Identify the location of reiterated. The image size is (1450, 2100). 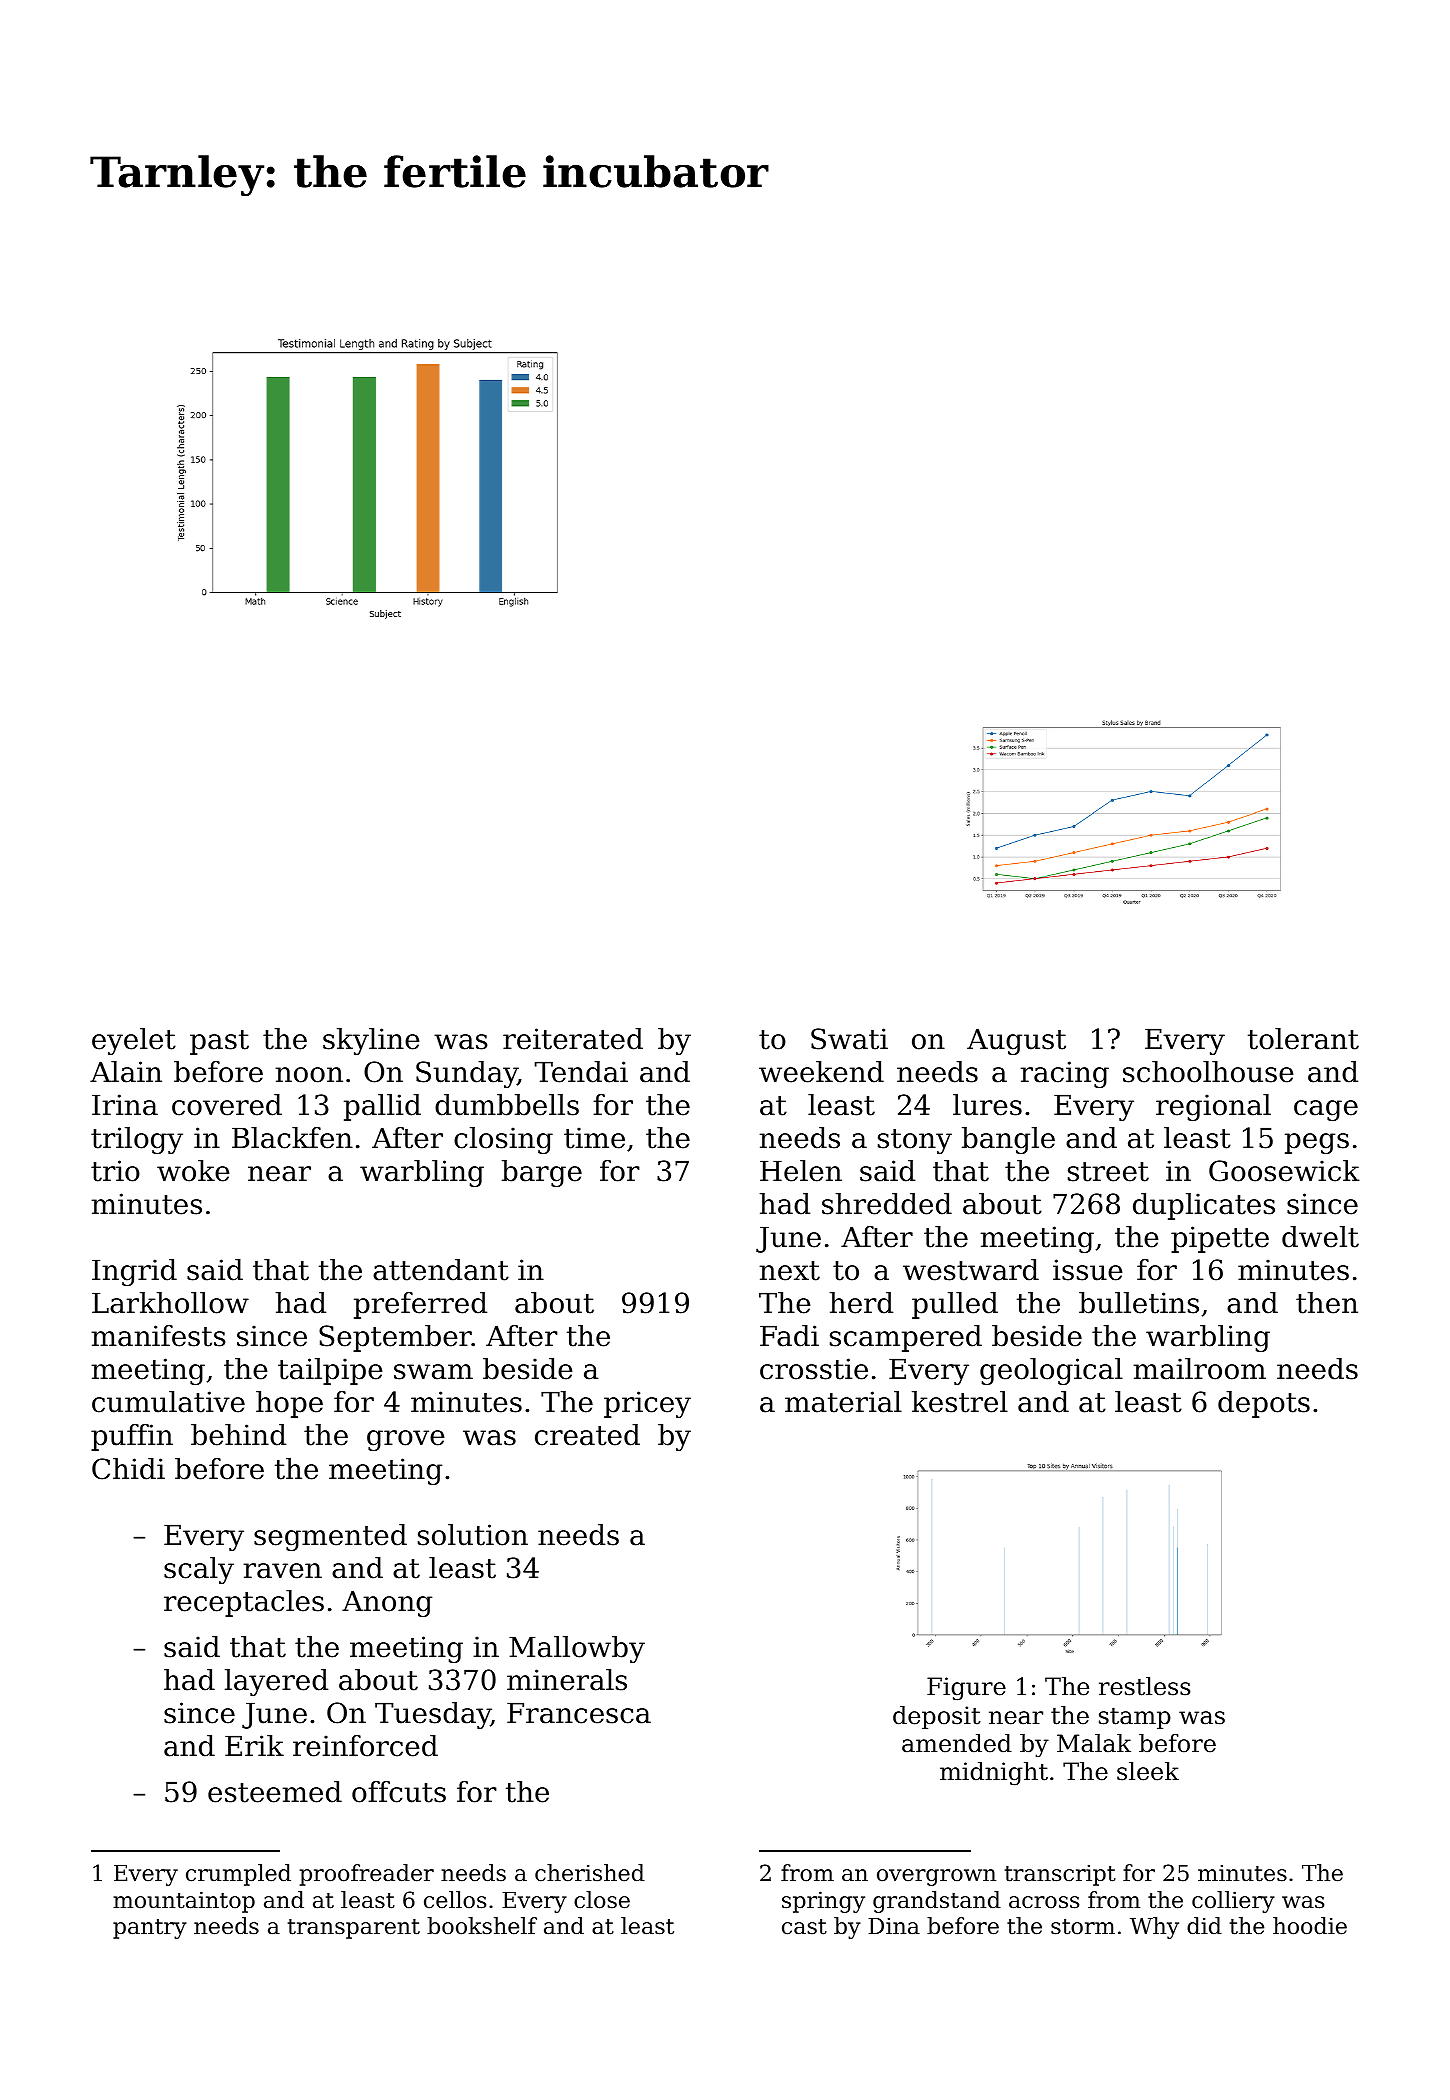
(573, 1039).
